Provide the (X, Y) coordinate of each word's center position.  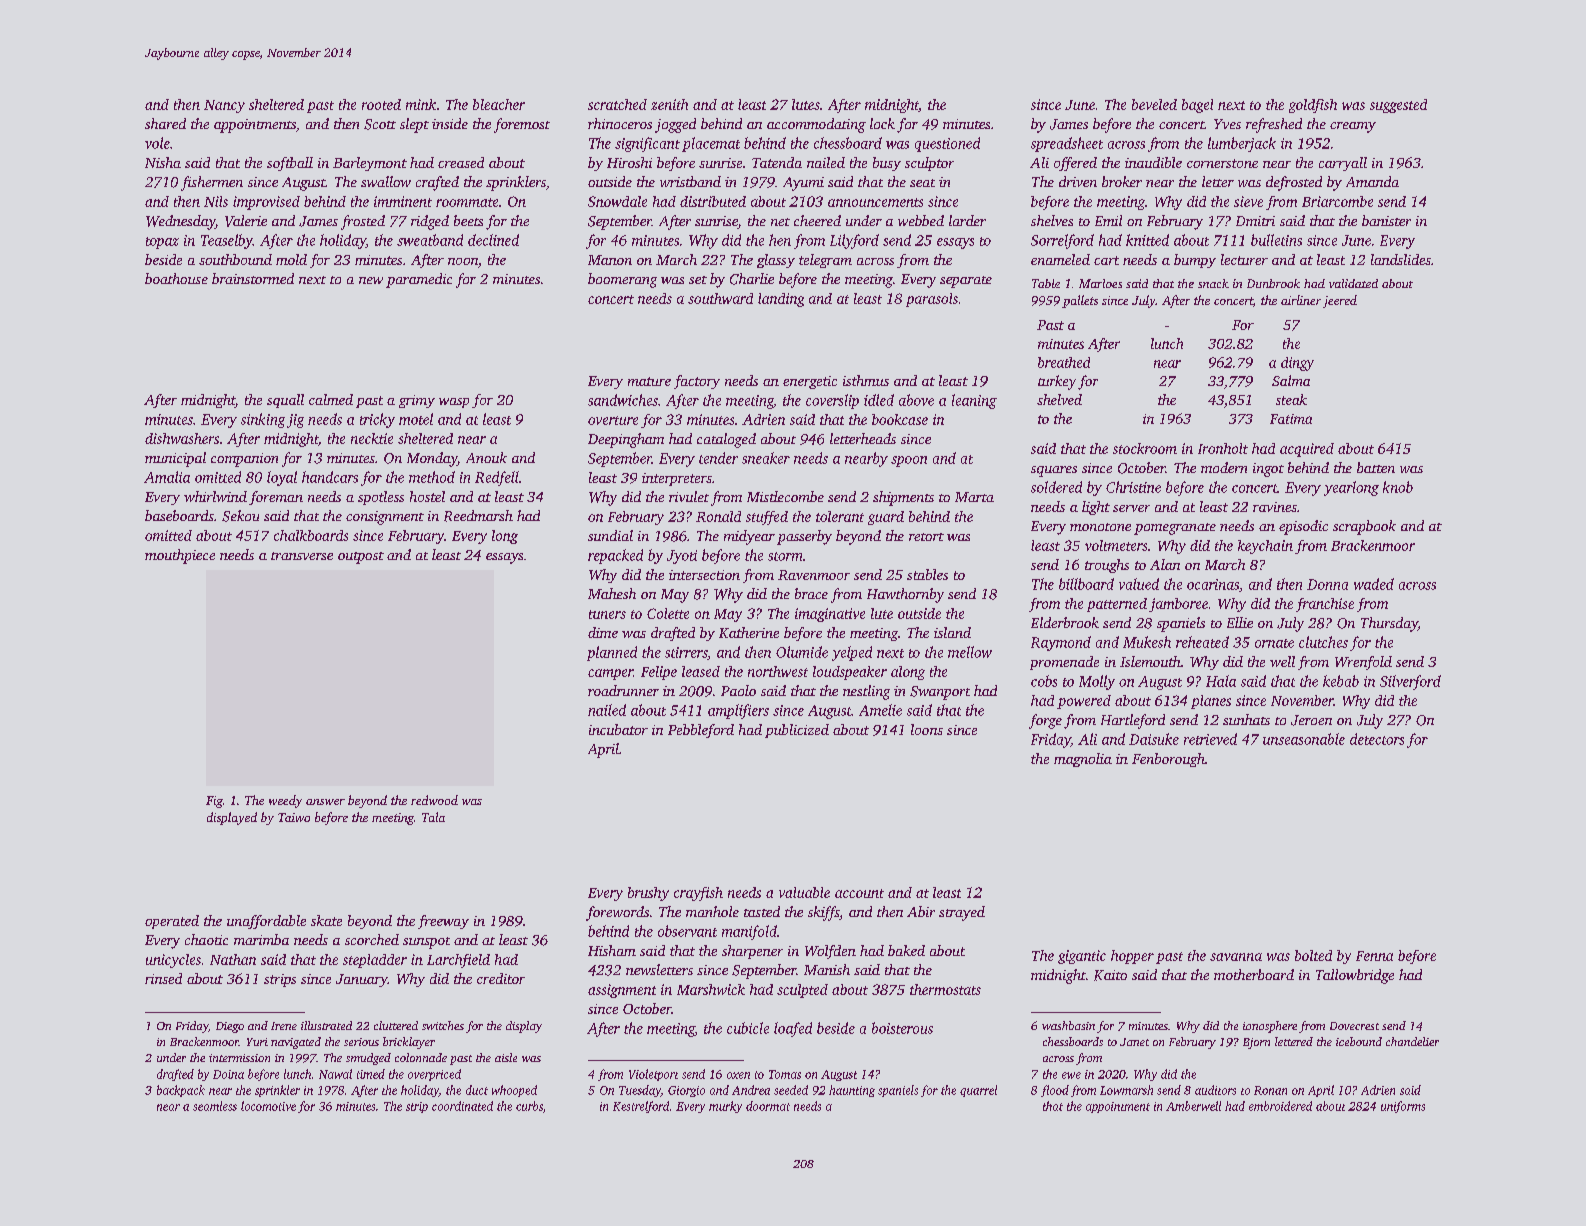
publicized (797, 731)
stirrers (686, 652)
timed (371, 1074)
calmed (331, 399)
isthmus (866, 380)
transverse (302, 556)
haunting (852, 1091)
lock (882, 123)
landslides (1401, 259)
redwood (434, 800)
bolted (1313, 955)
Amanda (1372, 181)
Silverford (1410, 682)
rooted (381, 104)
